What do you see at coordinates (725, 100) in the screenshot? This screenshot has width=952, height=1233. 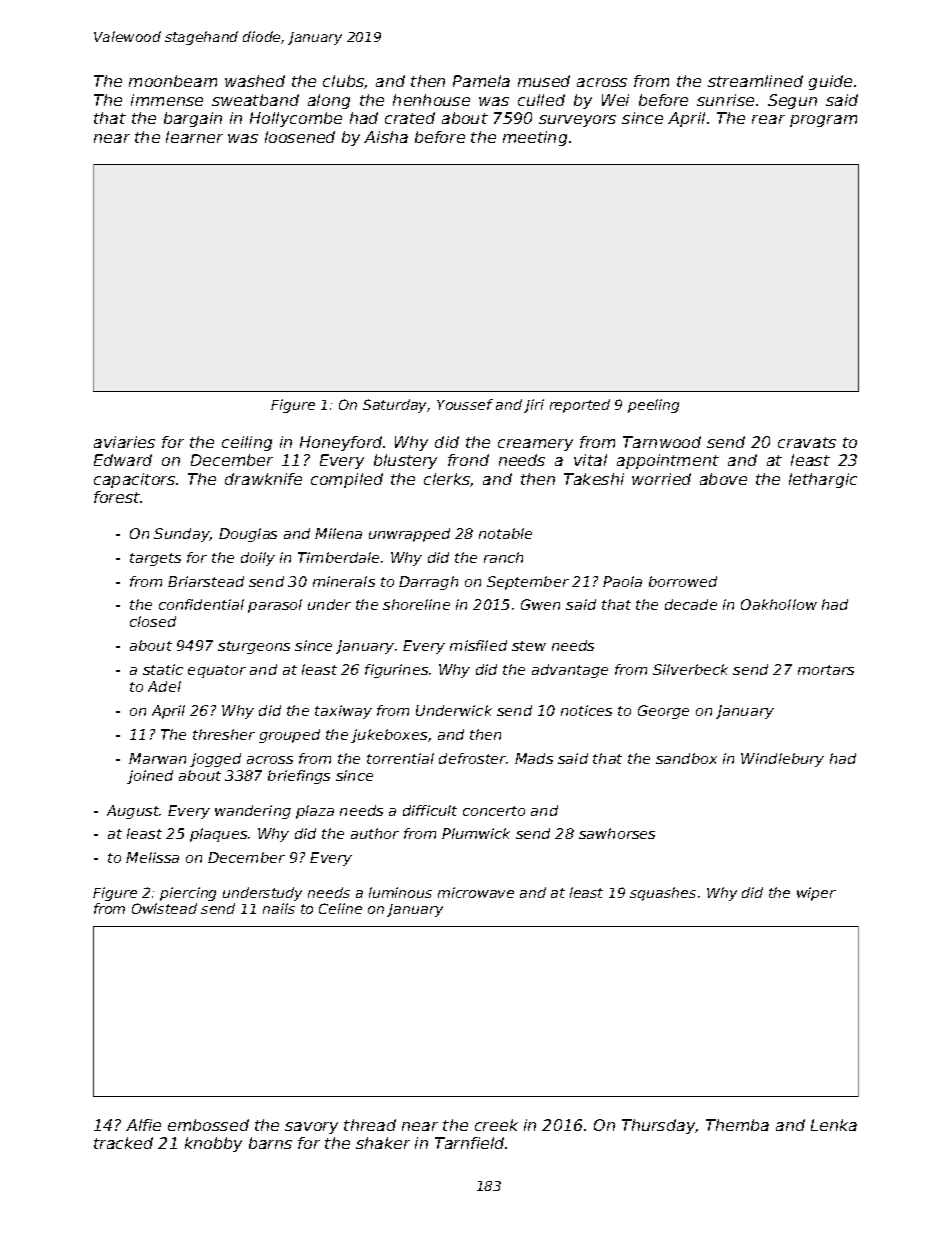 I see `sunrise` at bounding box center [725, 100].
